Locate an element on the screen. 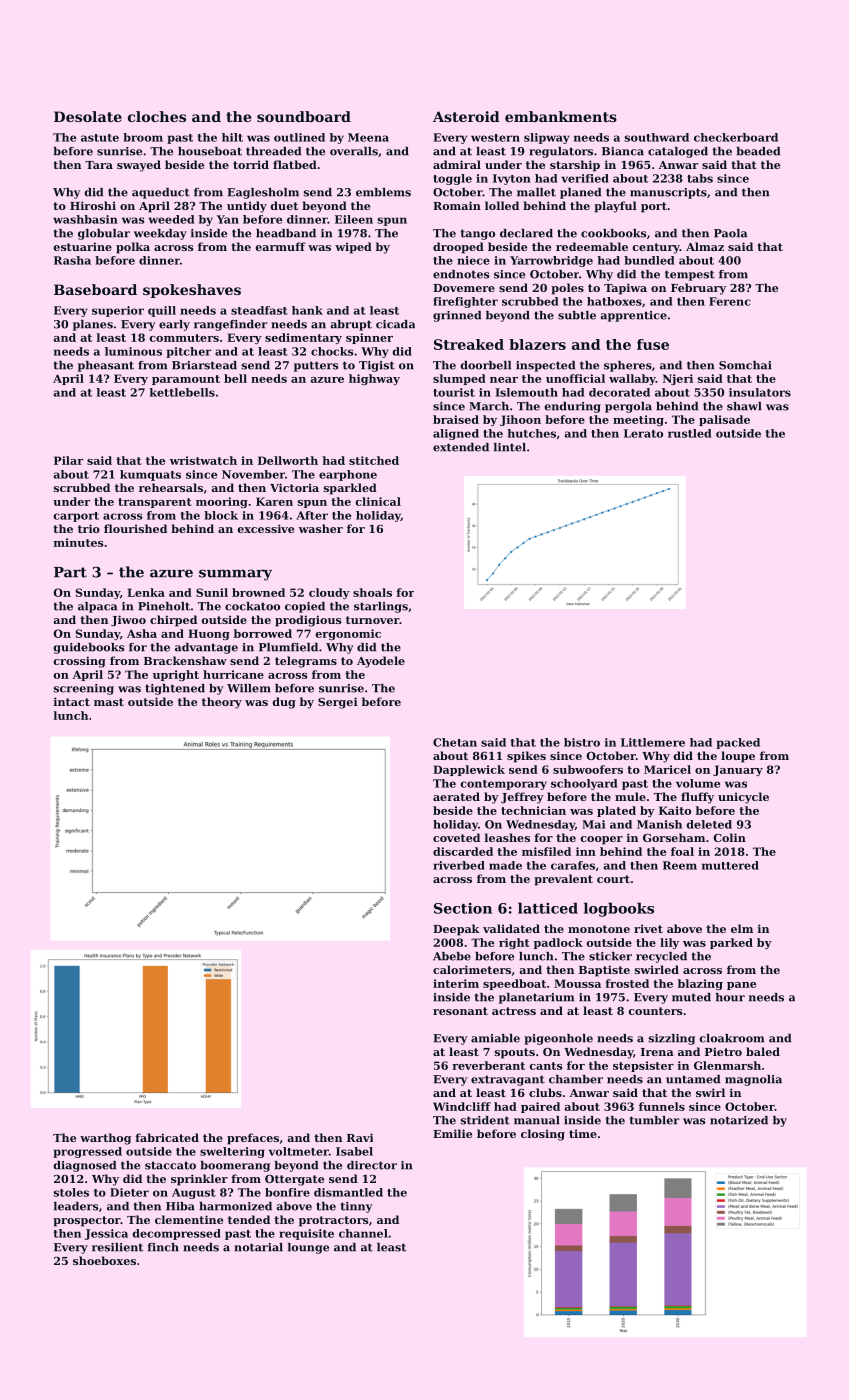 Image resolution: width=849 pixels, height=1400 pixels. swayed is located at coordinates (139, 166).
